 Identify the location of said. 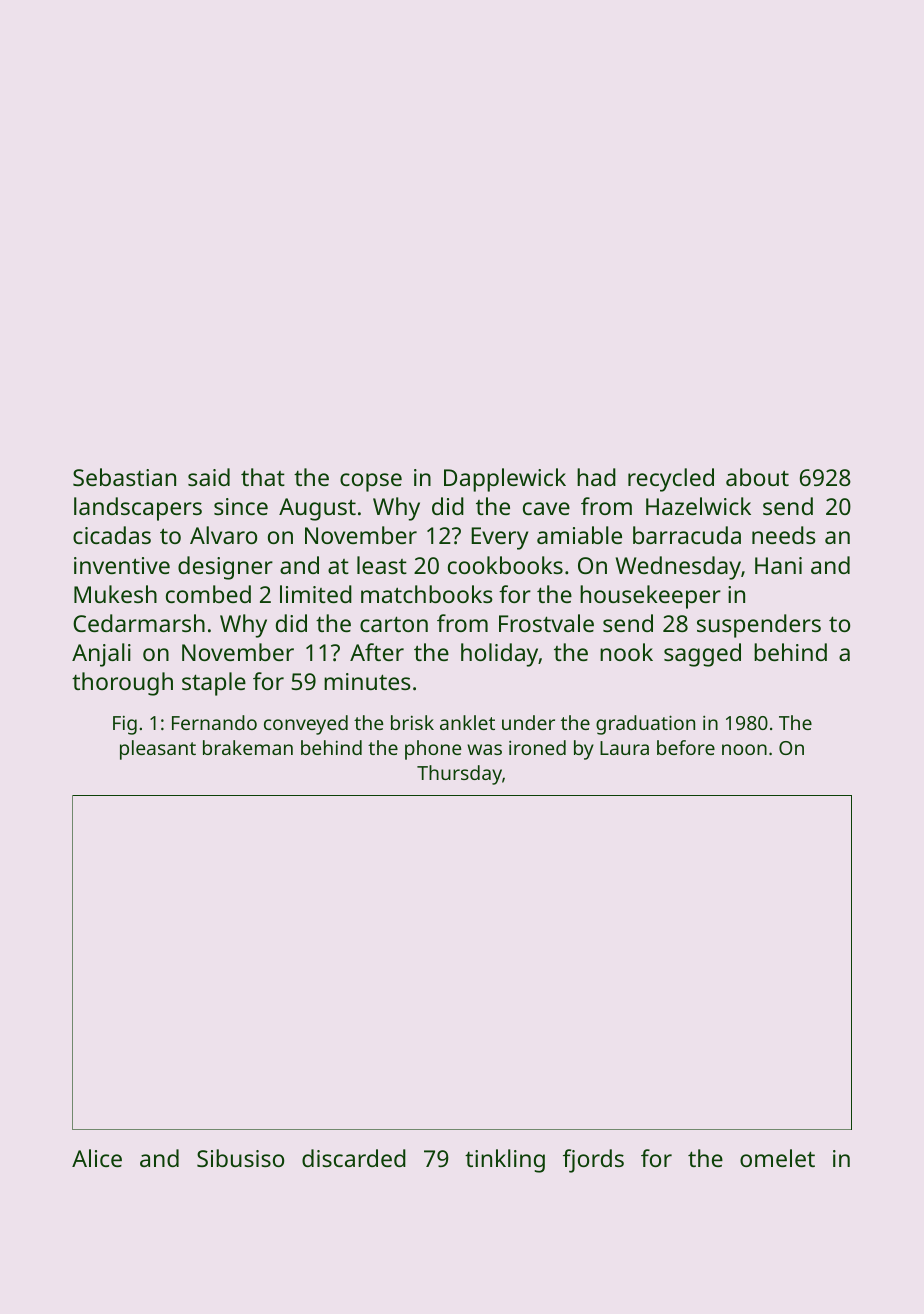
(209, 477).
